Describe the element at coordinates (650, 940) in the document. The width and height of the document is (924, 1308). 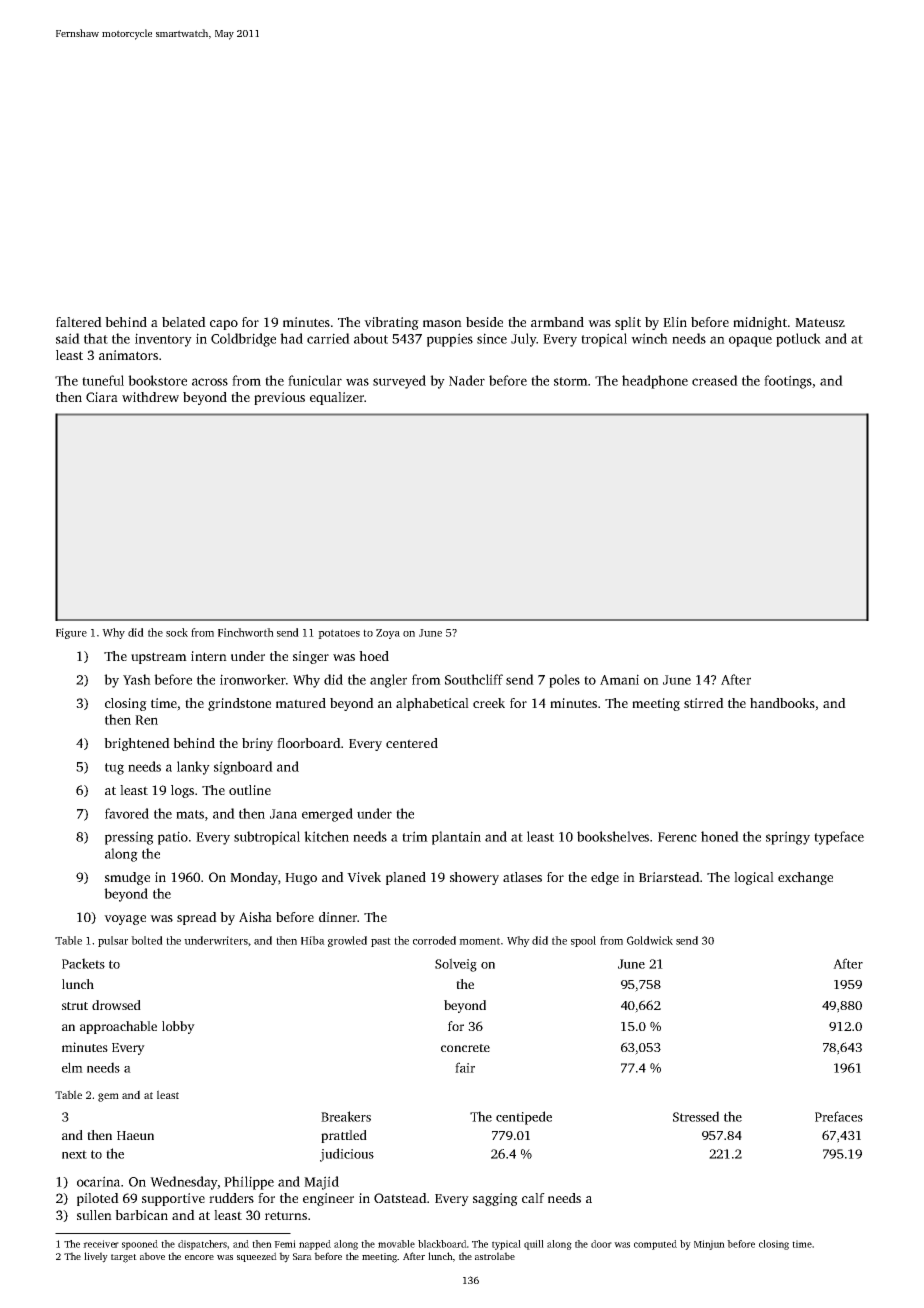
I see `Goldwick` at that location.
